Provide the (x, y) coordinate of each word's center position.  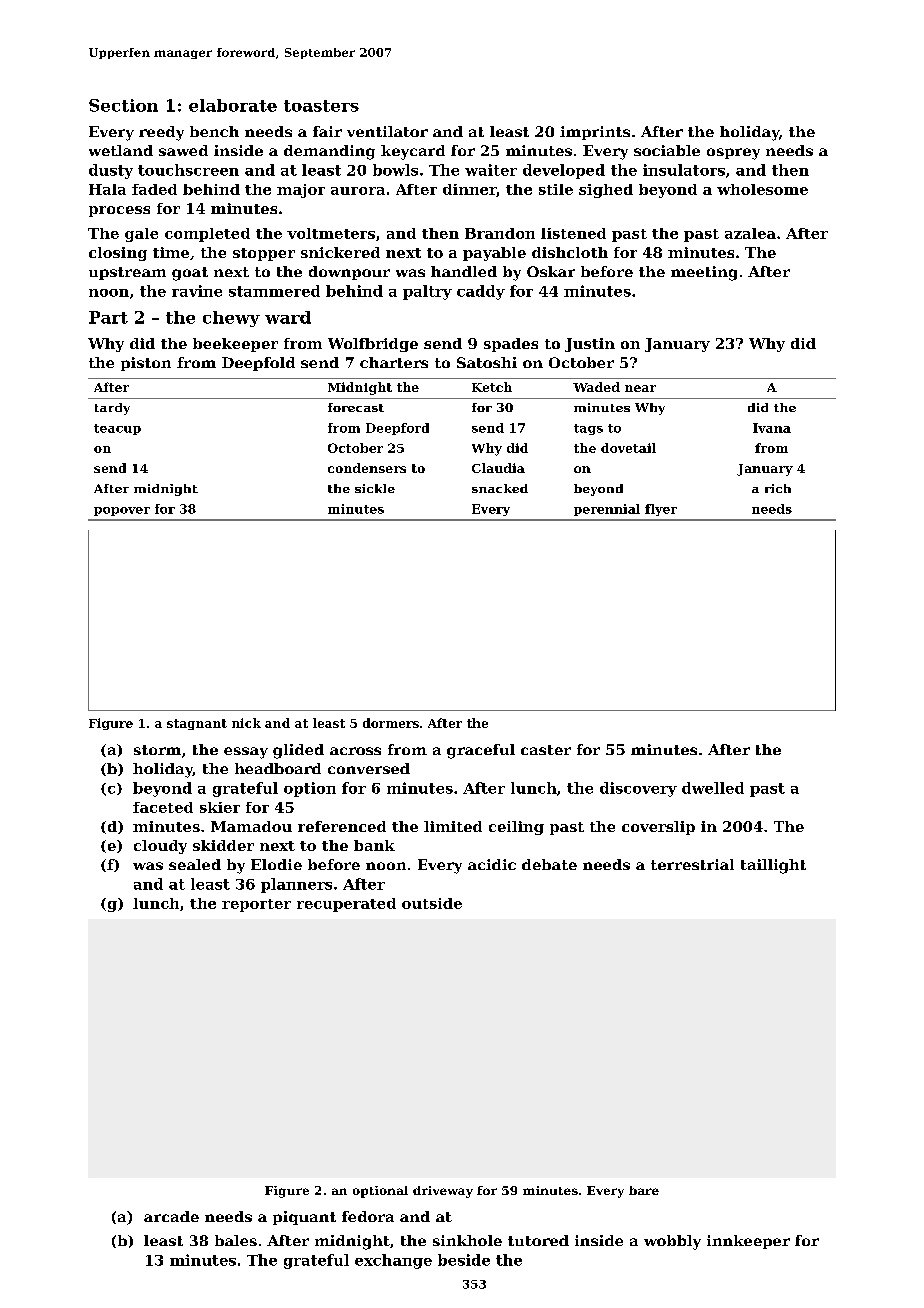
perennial (607, 510)
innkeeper (748, 1242)
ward (288, 317)
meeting (704, 273)
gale (141, 235)
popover (122, 511)
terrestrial (692, 864)
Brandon (500, 233)
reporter (256, 905)
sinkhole (467, 1240)
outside (432, 903)
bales (236, 1240)
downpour (349, 273)
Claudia (498, 468)
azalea (750, 233)
